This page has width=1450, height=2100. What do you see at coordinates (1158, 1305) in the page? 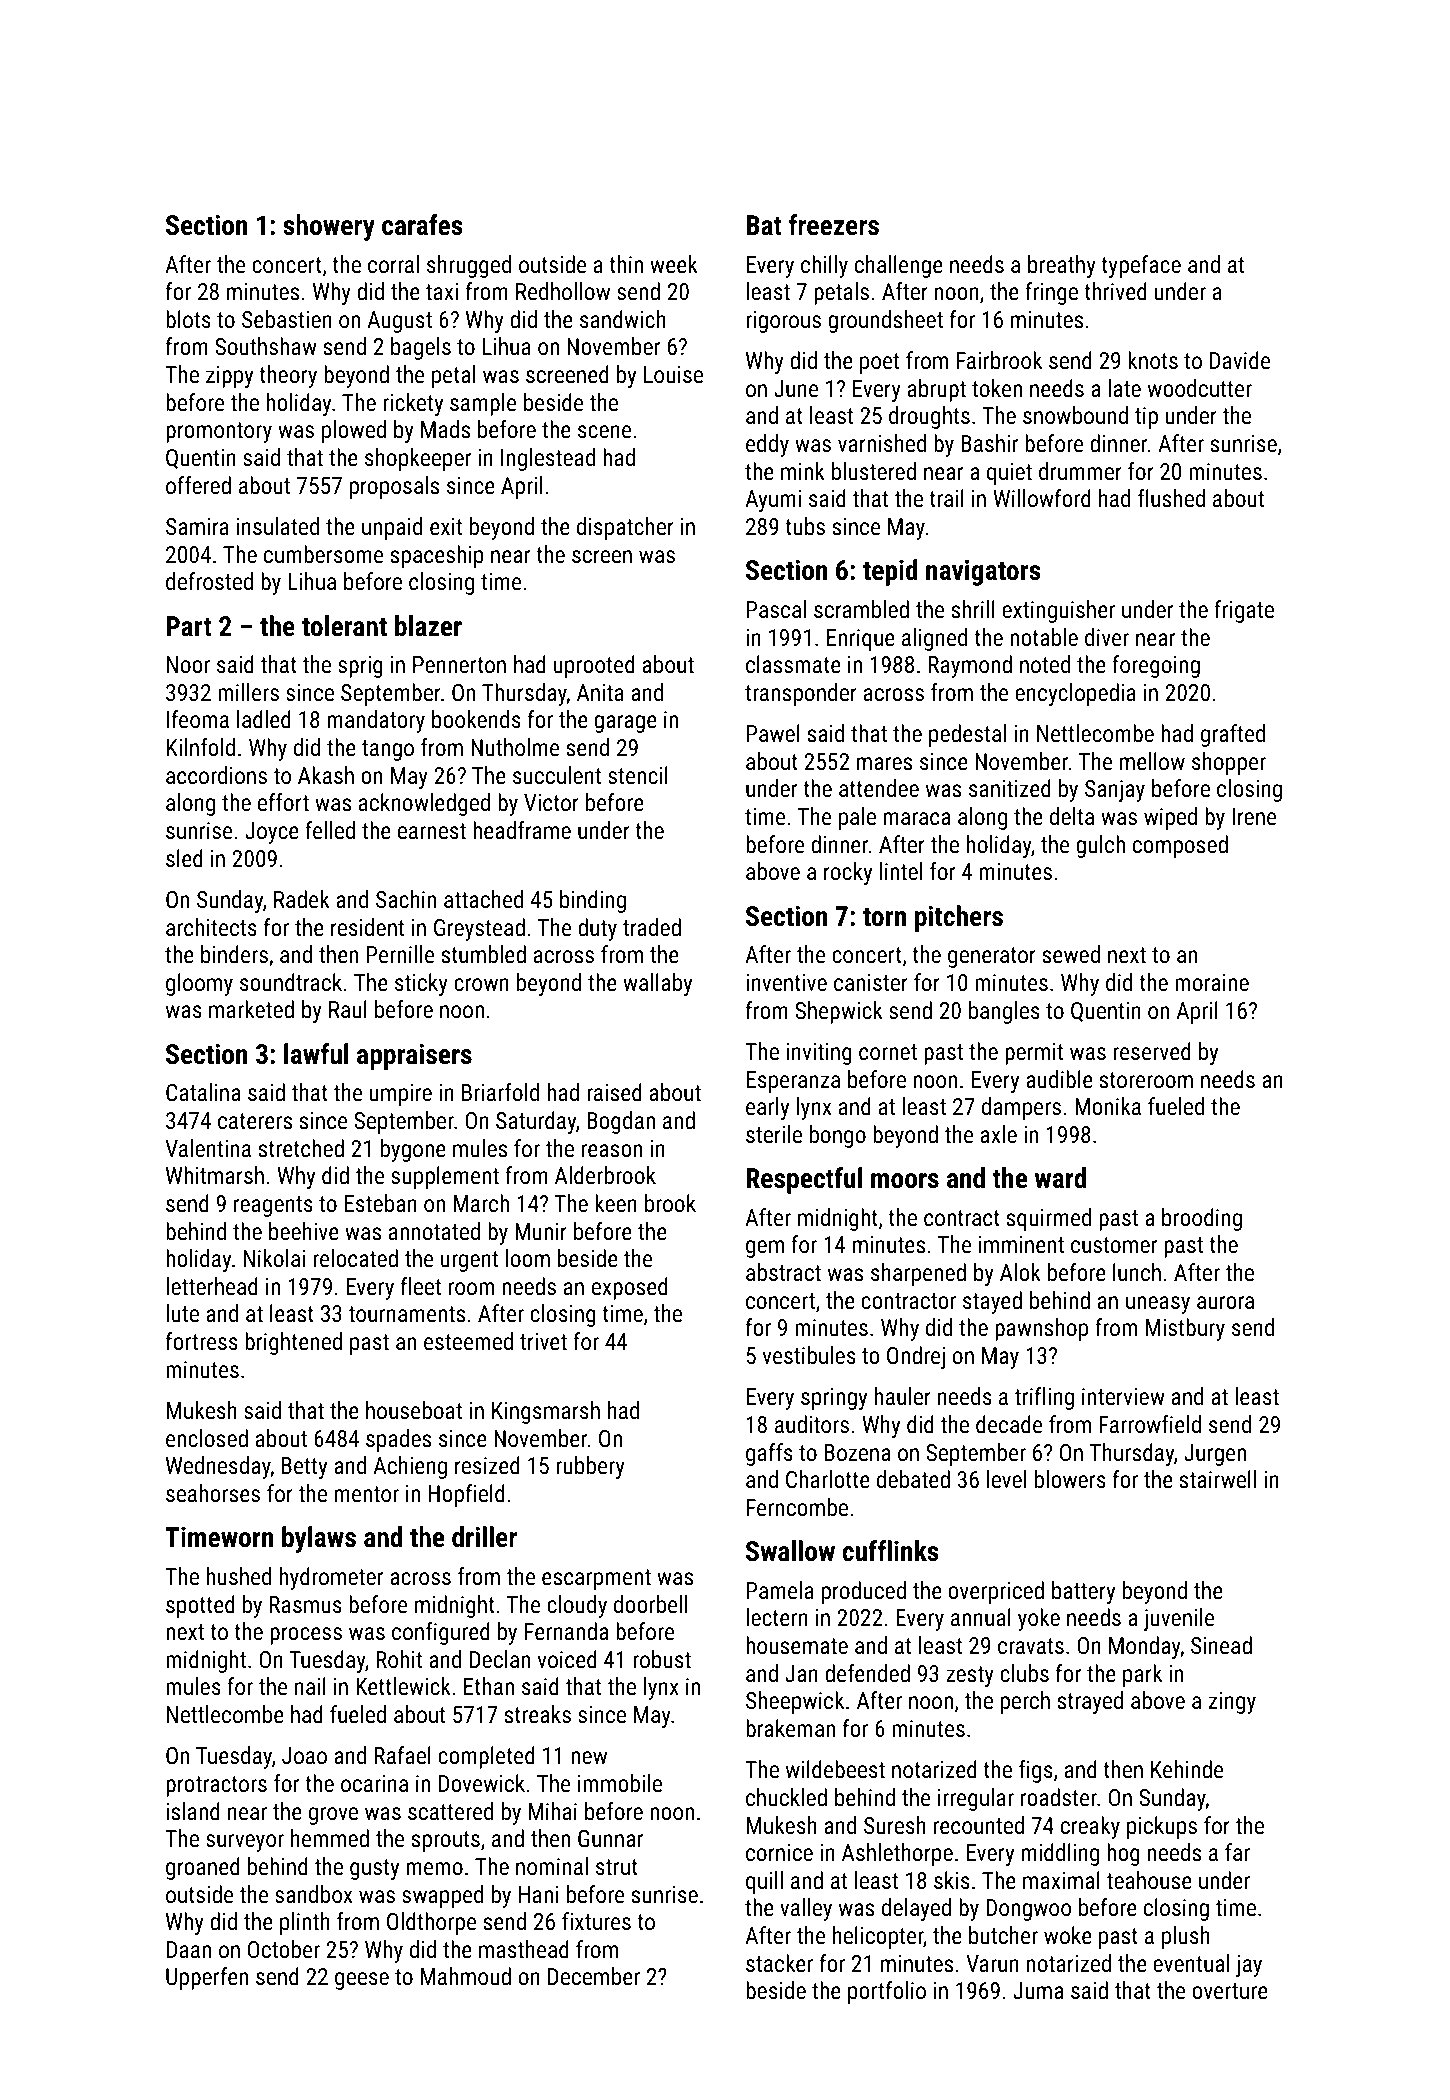
I see `uneasy` at bounding box center [1158, 1305].
